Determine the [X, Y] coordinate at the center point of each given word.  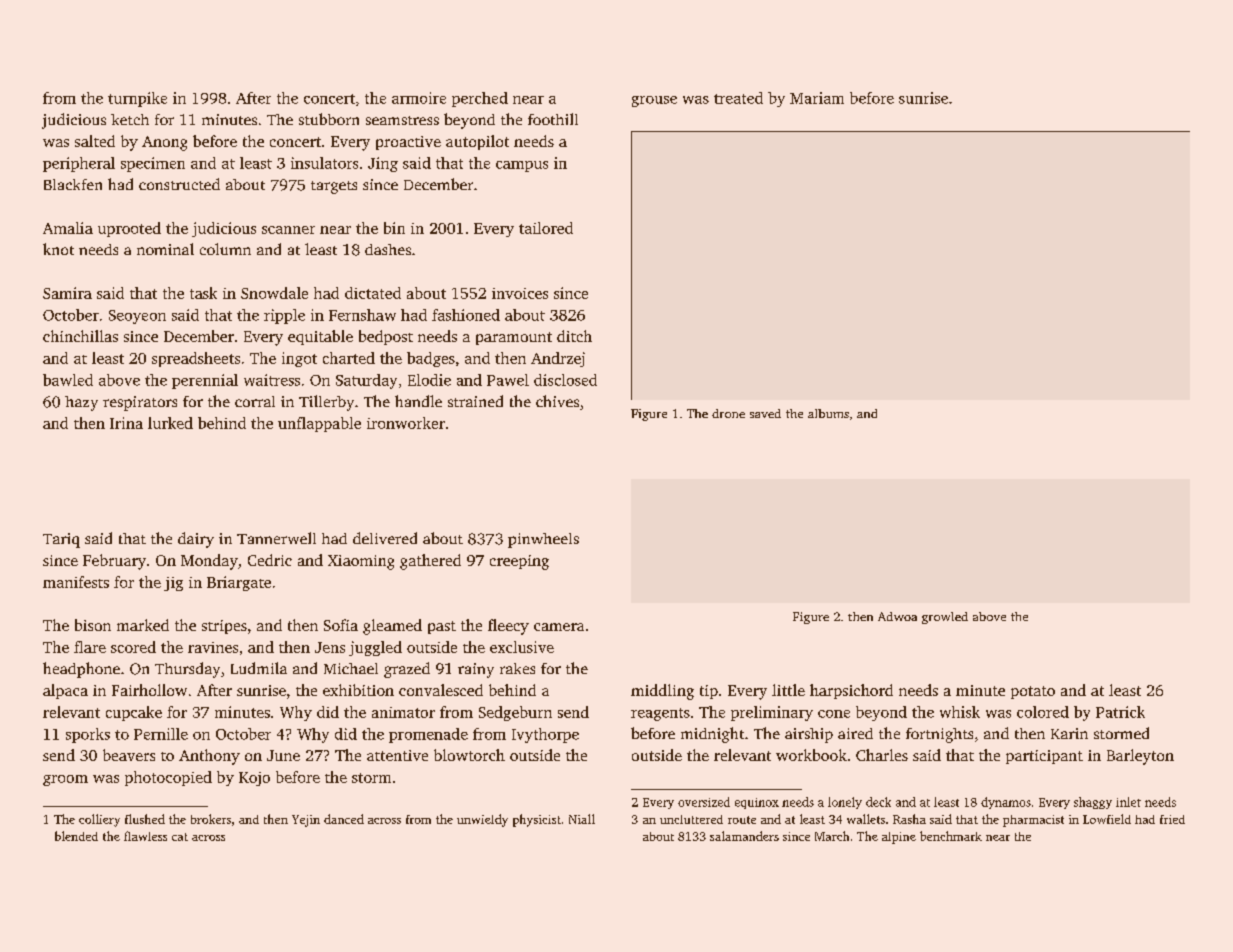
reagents [660, 714]
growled [945, 618]
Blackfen [73, 184]
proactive [408, 143]
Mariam [817, 98]
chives [557, 401]
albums [828, 413]
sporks [88, 735]
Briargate [239, 583]
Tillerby [326, 403]
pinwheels [543, 540]
